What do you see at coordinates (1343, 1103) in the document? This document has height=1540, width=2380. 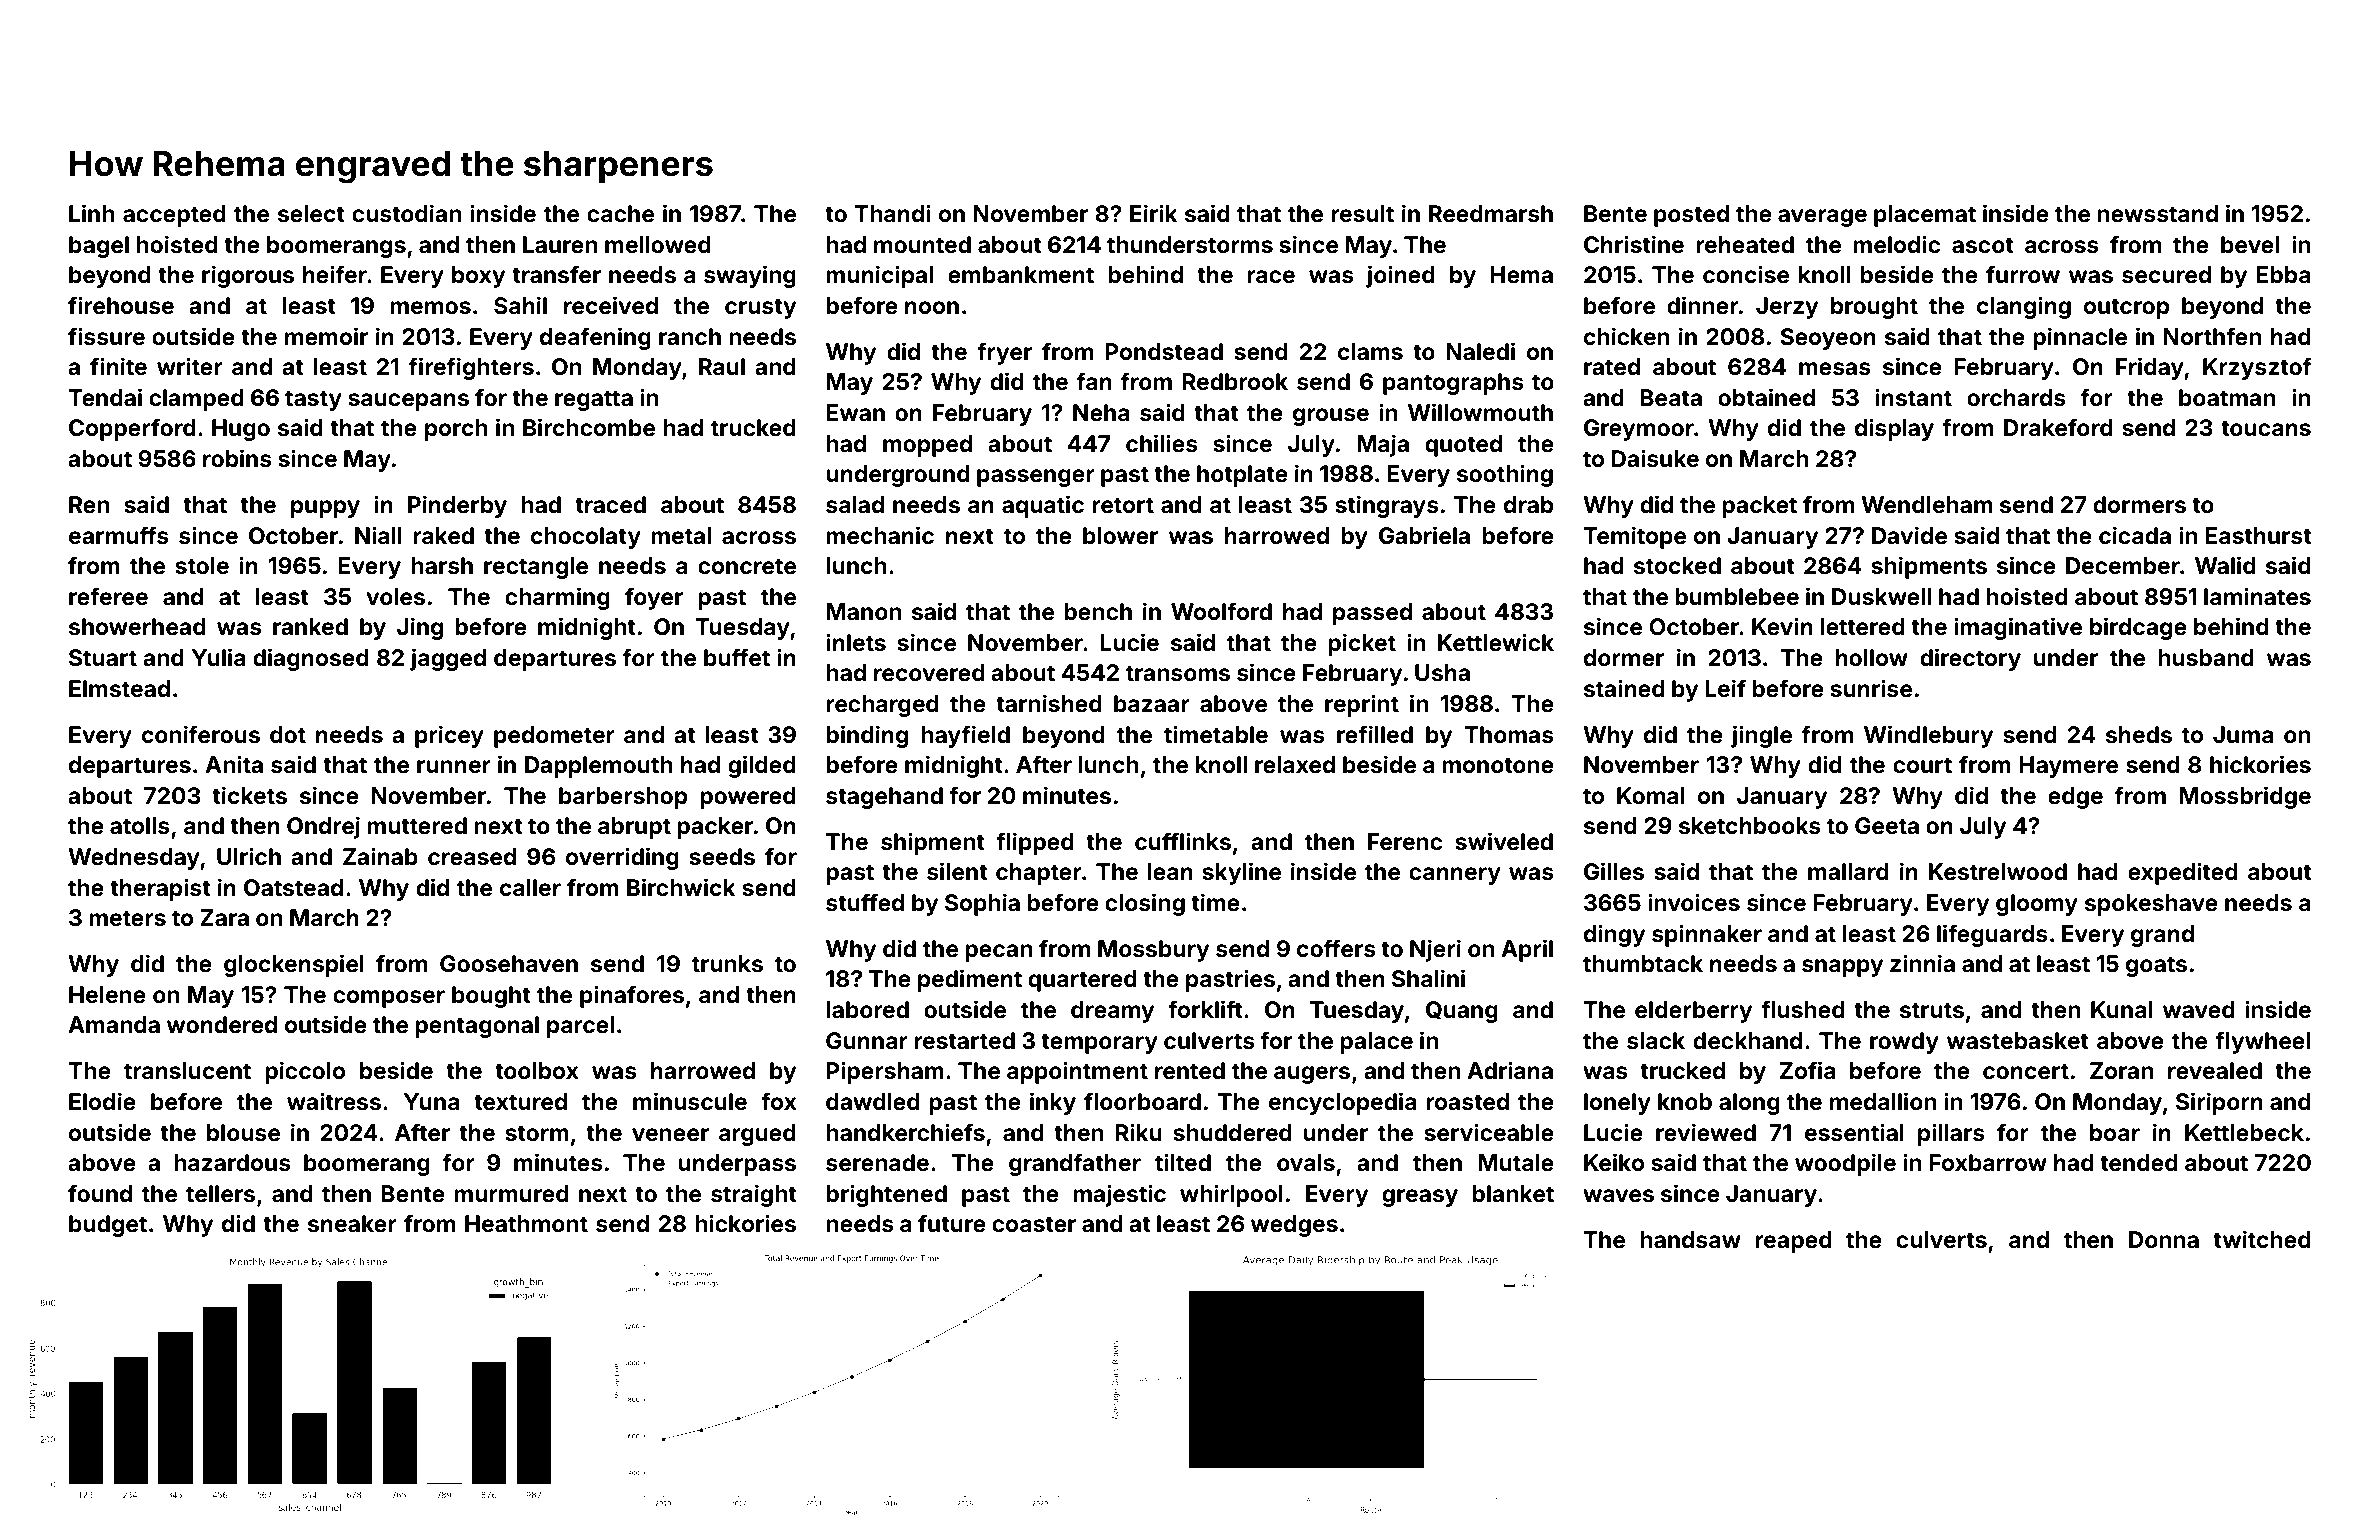 I see `encyclopedia` at bounding box center [1343, 1103].
